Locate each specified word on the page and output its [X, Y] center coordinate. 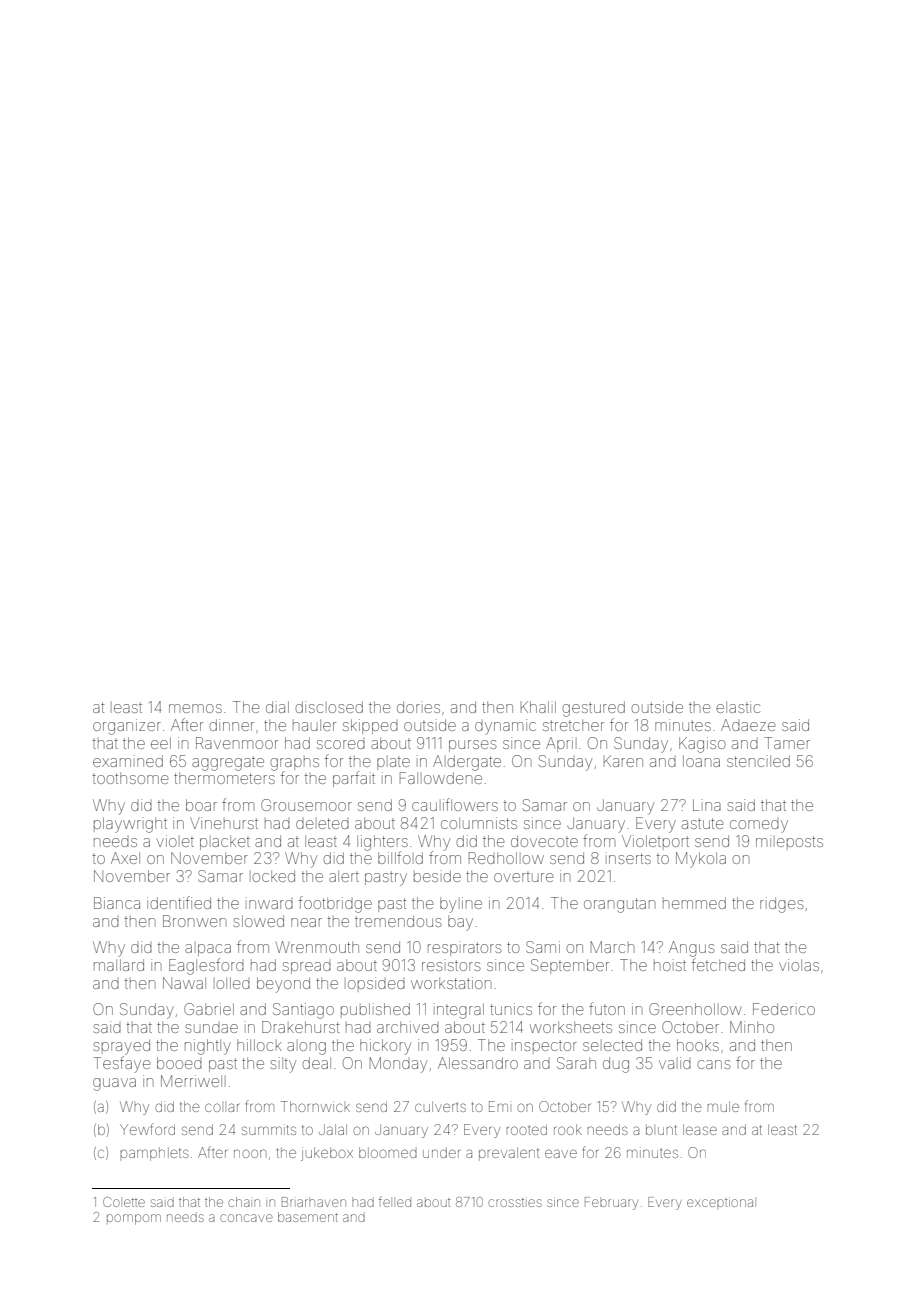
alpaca [208, 950]
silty [283, 1065]
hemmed [694, 903]
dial [277, 707]
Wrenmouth [317, 947]
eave [561, 1153]
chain [244, 1202]
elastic [738, 707]
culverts [440, 1106]
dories [418, 707]
